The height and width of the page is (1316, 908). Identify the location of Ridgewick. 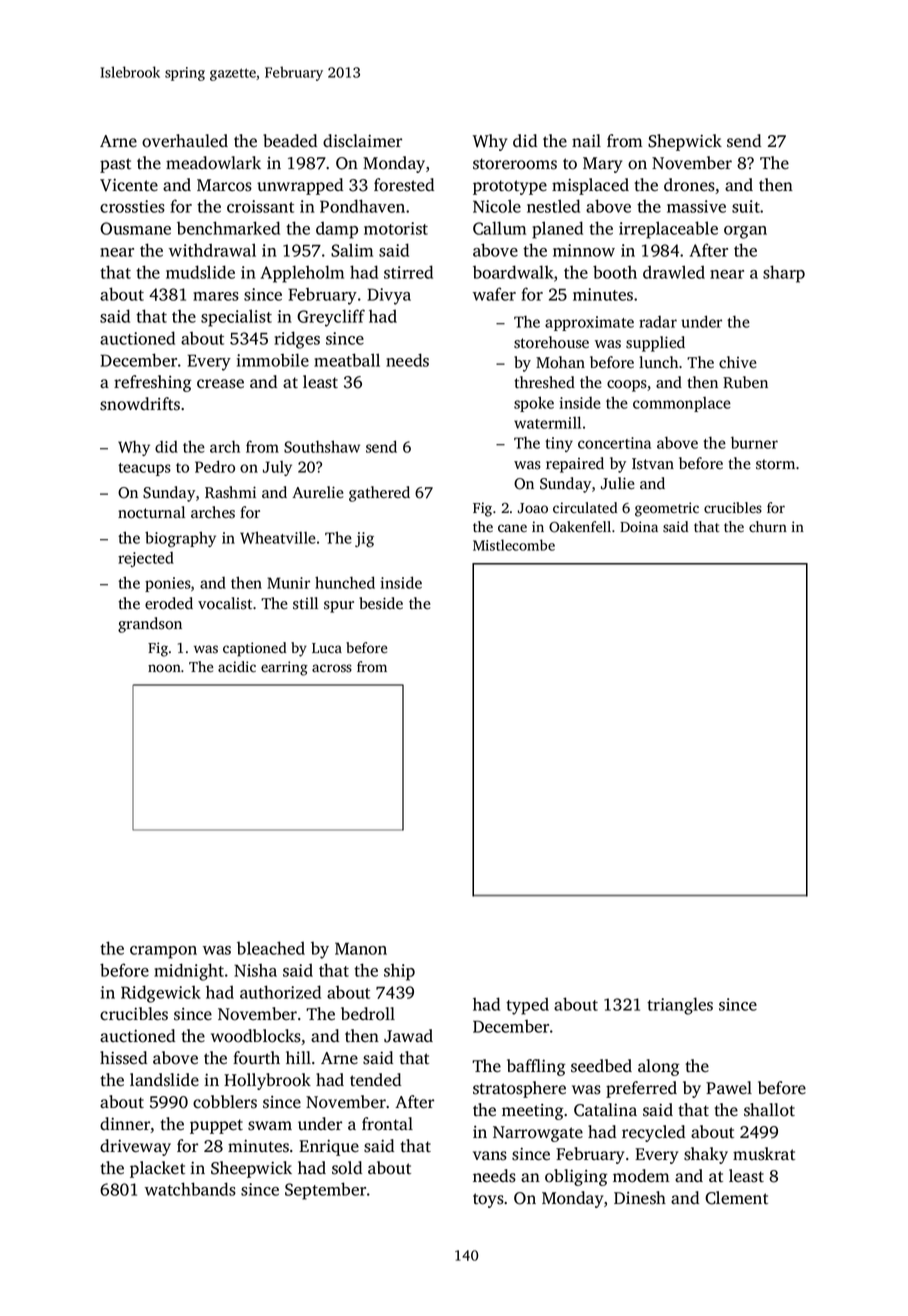
(161, 994).
